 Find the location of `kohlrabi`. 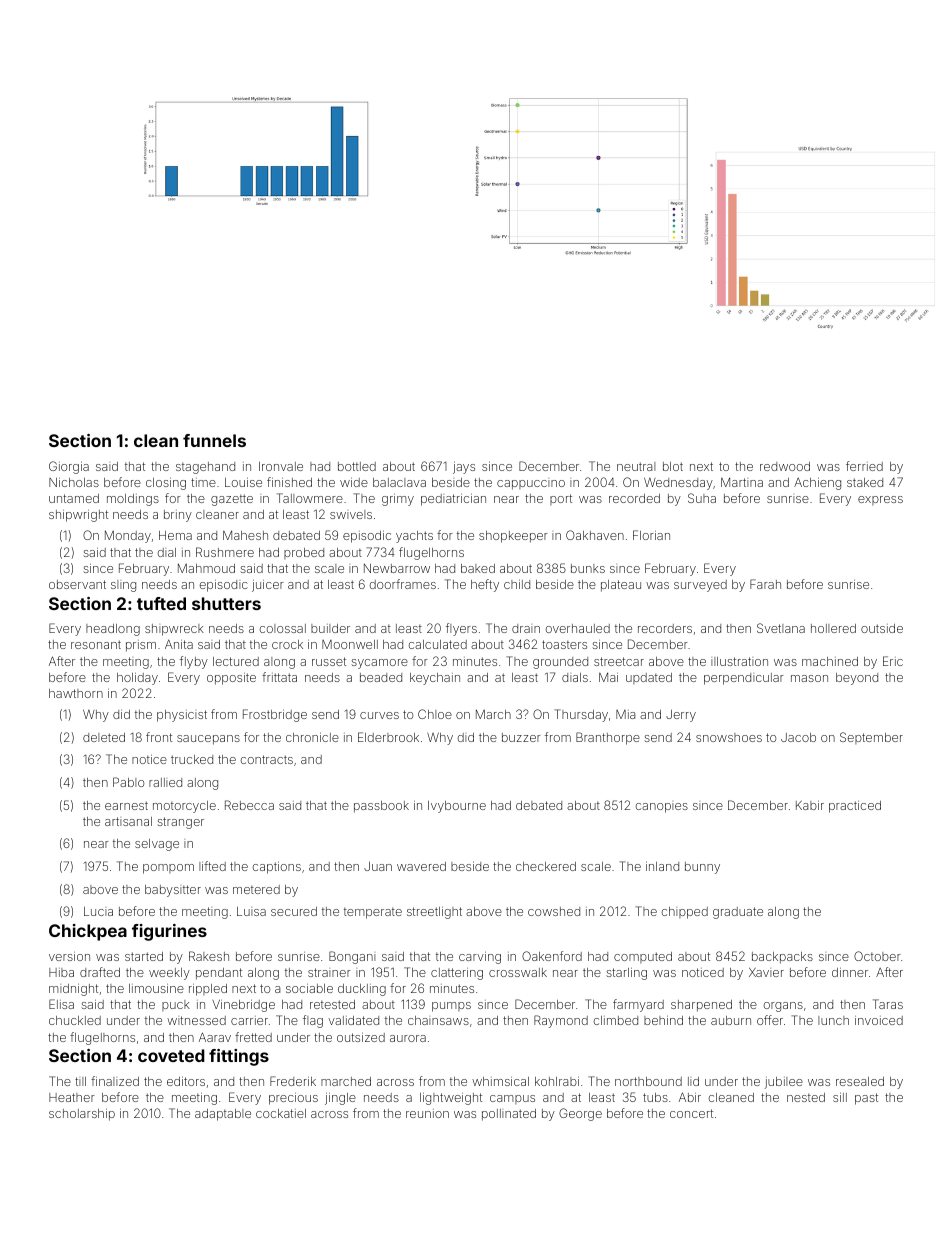

kohlrabi is located at coordinates (557, 1081).
